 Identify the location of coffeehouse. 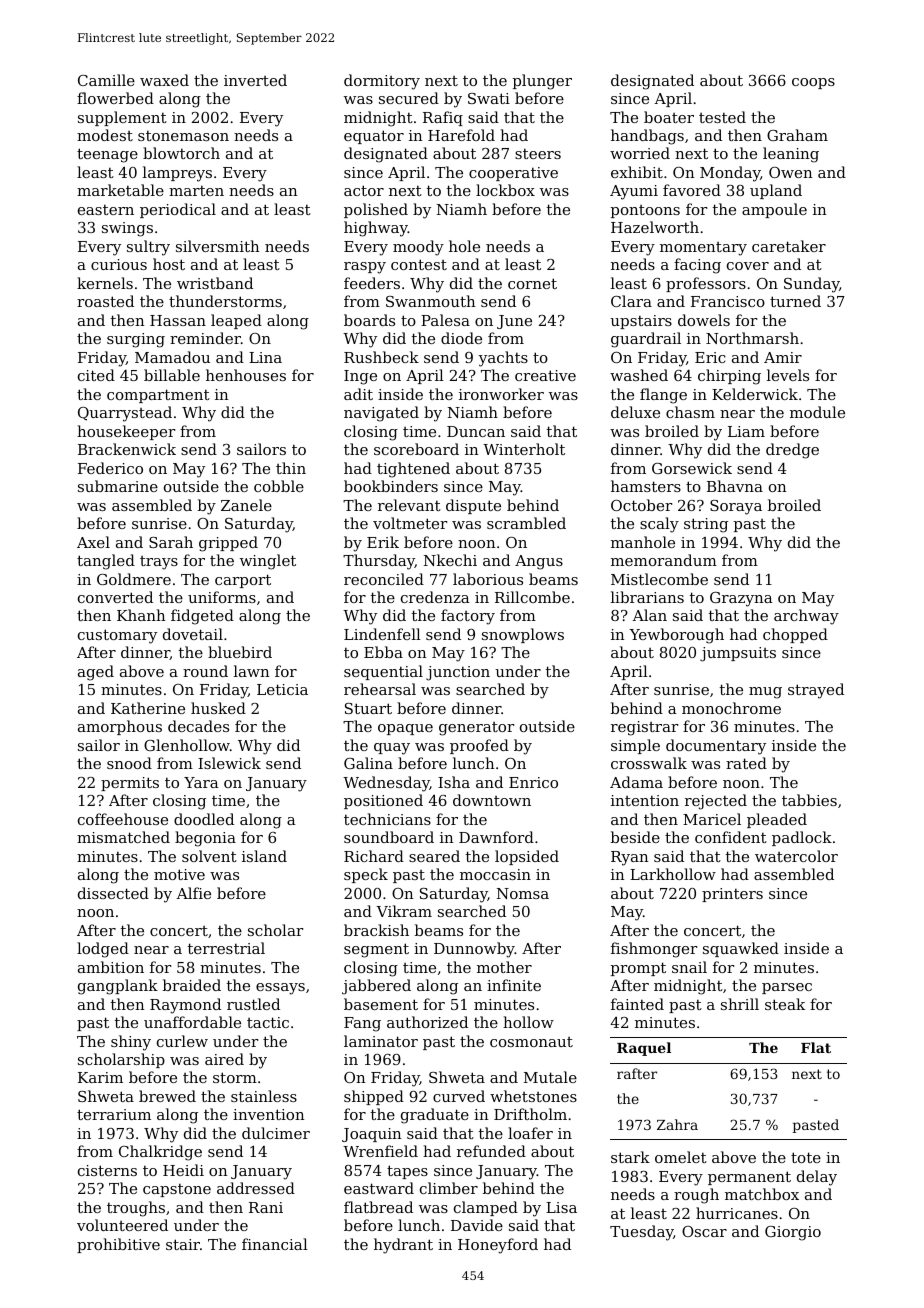
(123, 819).
